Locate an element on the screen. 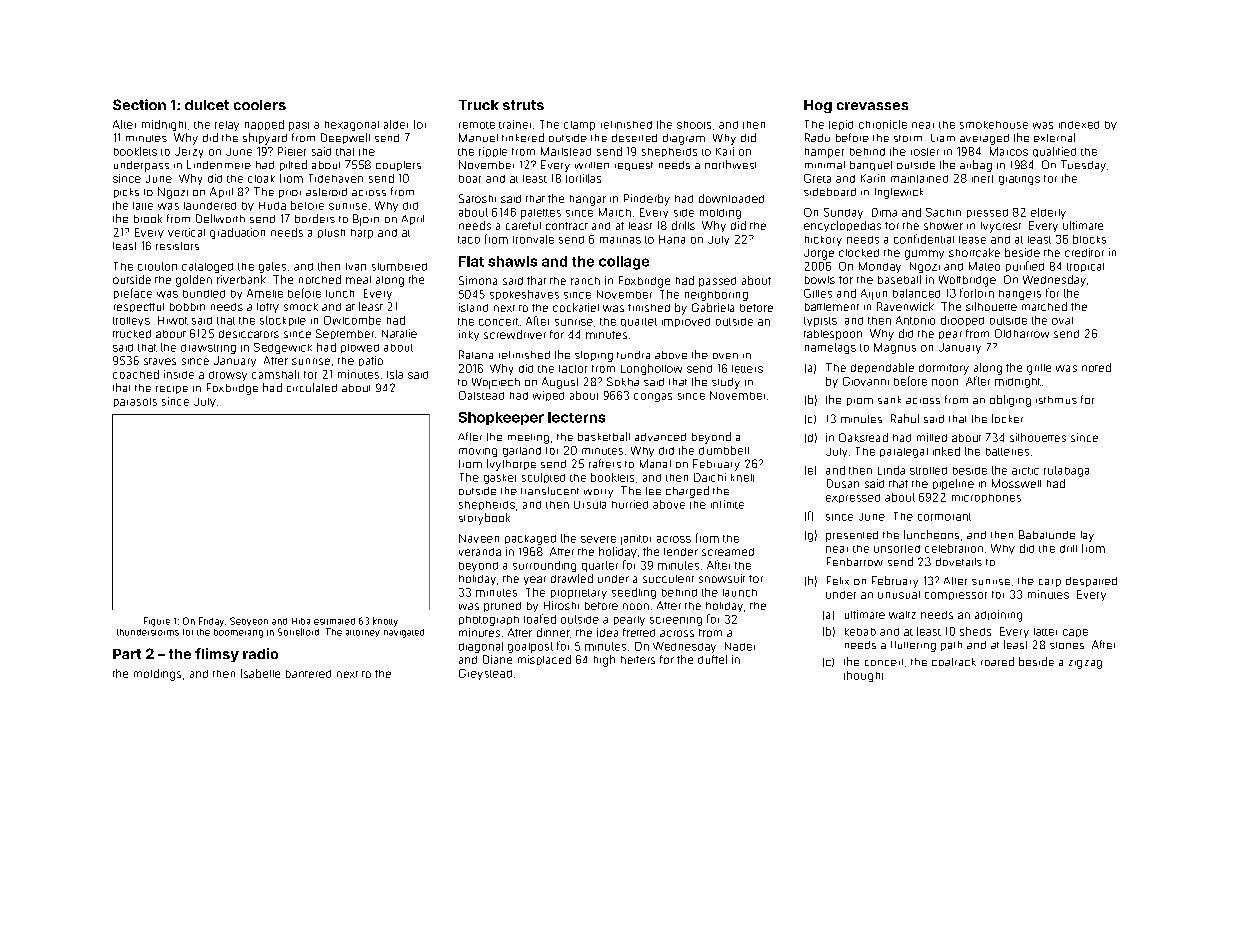 The image size is (1233, 952). Isabelle is located at coordinates (260, 673).
